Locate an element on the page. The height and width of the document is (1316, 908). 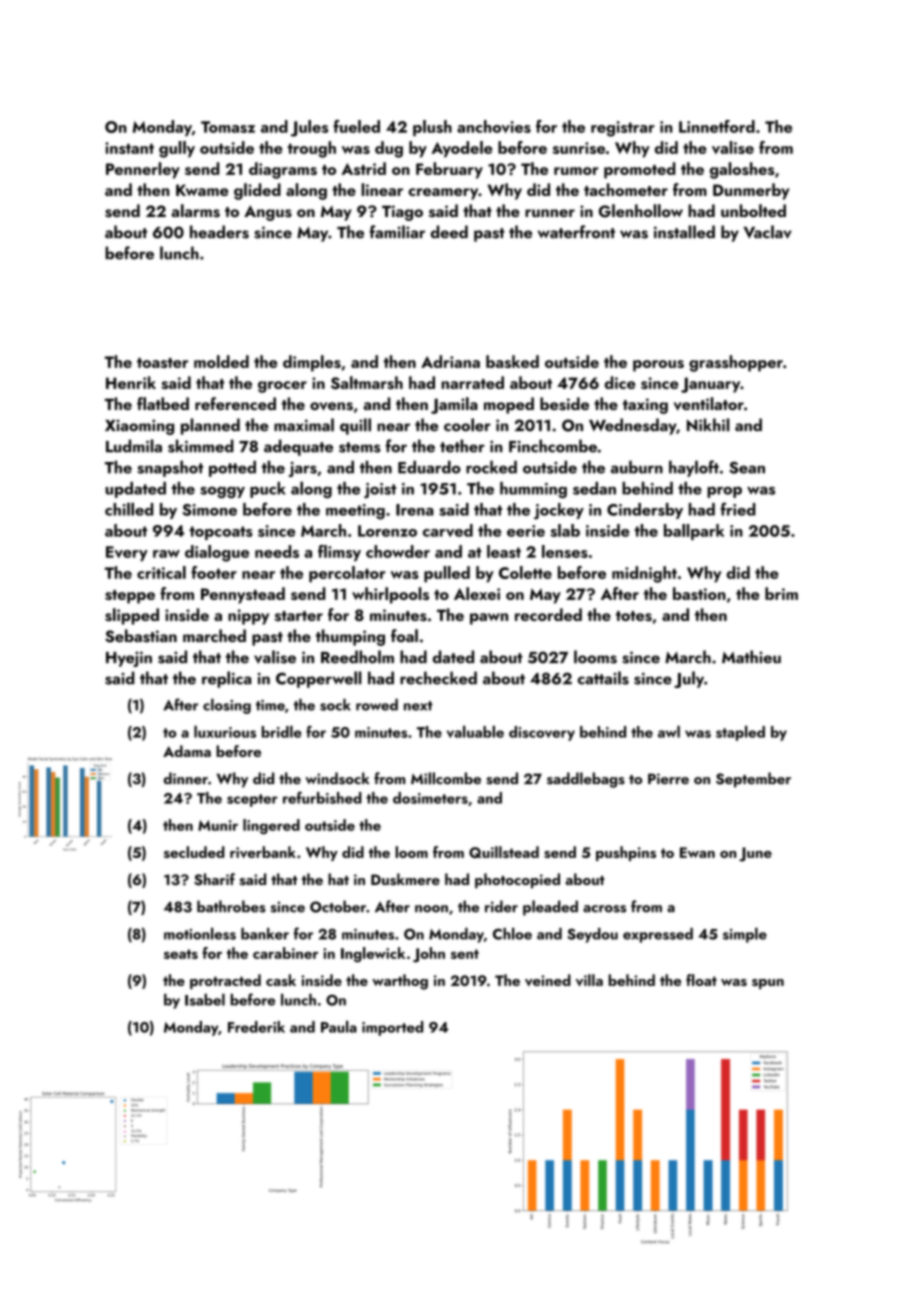
Frederik is located at coordinates (256, 1027).
